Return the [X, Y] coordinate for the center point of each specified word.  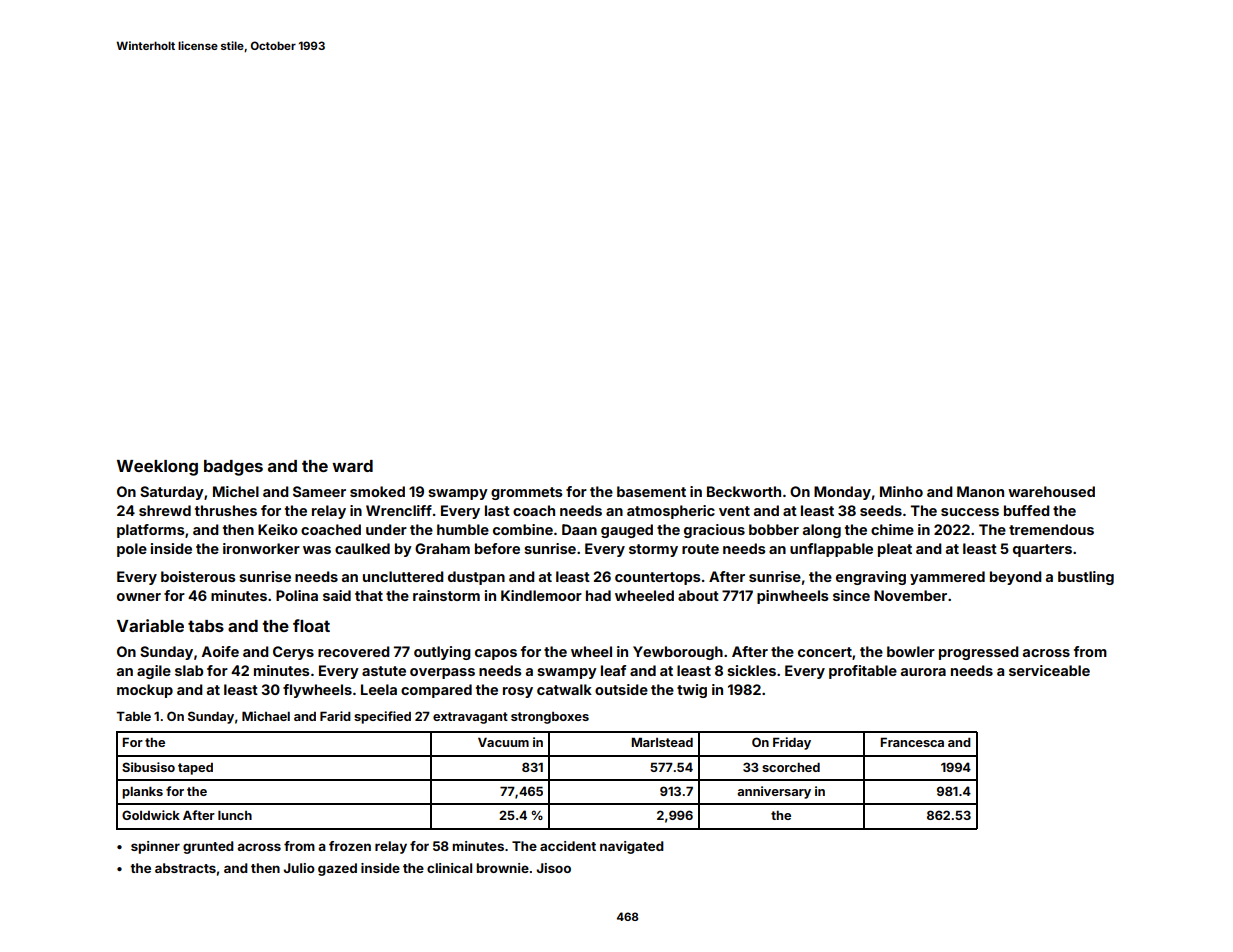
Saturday [172, 493]
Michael [266, 716]
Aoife [220, 651]
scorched [791, 767]
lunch [235, 815]
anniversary [774, 792]
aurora [923, 672]
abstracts [185, 868]
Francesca [912, 742]
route [700, 549]
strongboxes [550, 718]
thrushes [226, 510]
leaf [613, 670]
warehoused [1051, 491]
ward [352, 466]
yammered [947, 578]
